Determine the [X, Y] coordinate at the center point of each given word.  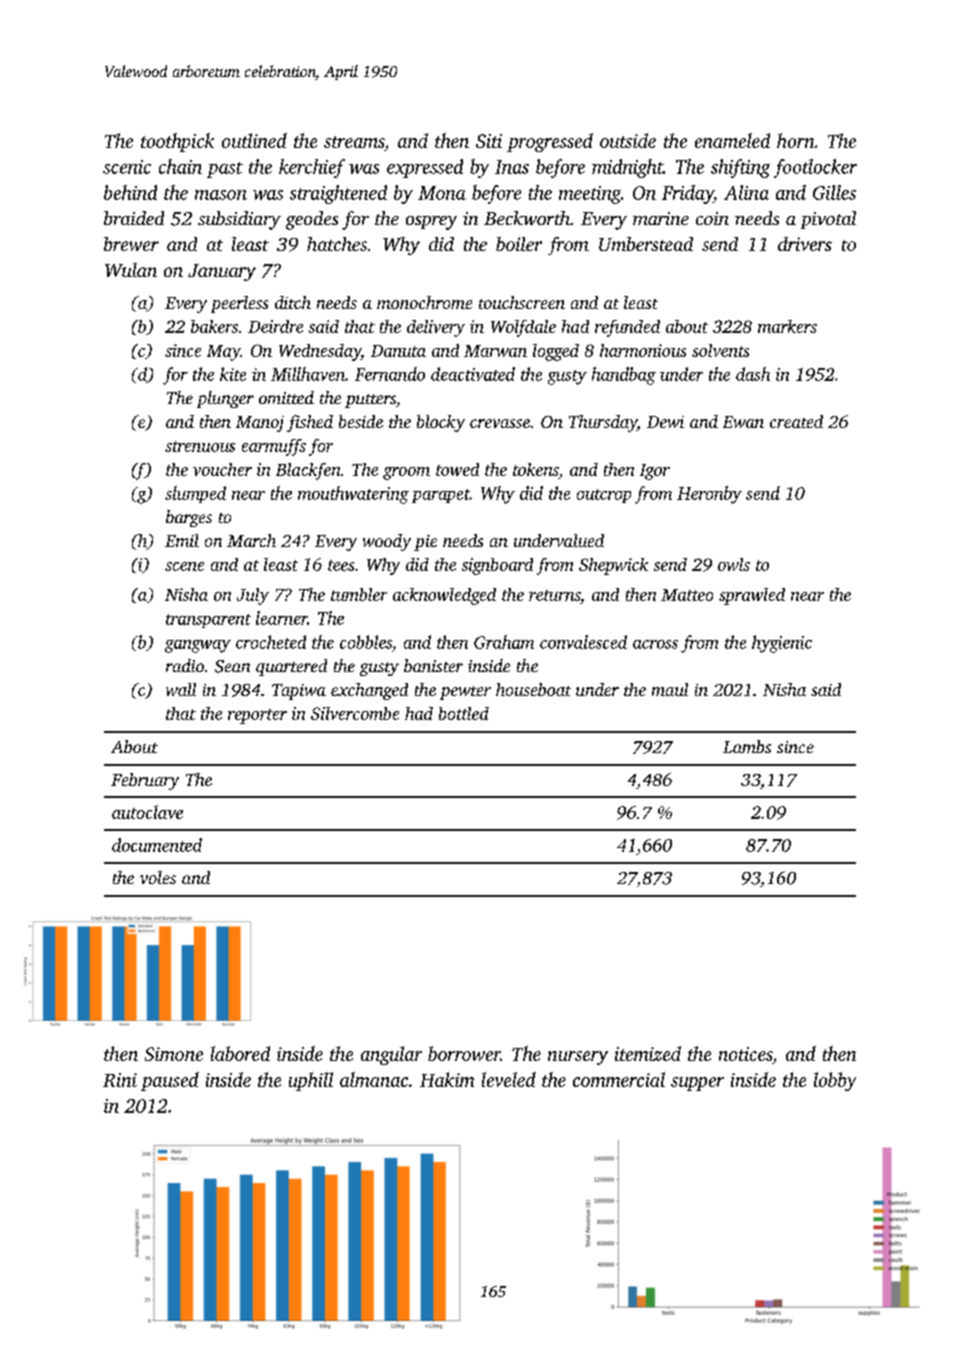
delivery [436, 328]
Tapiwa [299, 692]
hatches [337, 244]
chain [180, 166]
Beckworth [527, 218]
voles [158, 877]
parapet [441, 496]
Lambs [747, 746]
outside [628, 140]
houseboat [533, 689]
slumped [195, 494]
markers [787, 326]
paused [170, 1081]
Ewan [743, 422]
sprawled [752, 596]
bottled [464, 713]
